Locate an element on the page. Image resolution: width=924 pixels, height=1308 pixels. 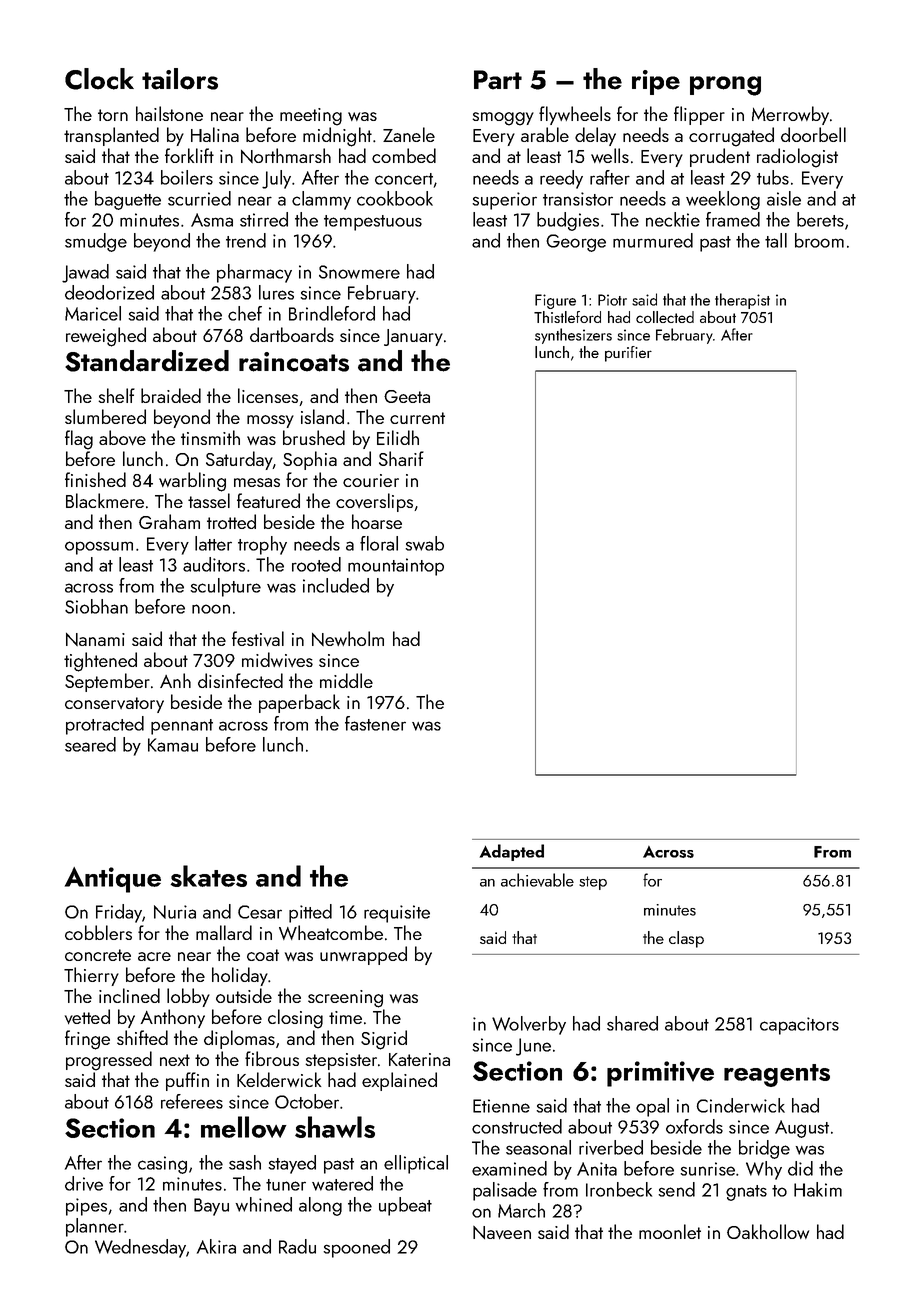
flywheels is located at coordinates (575, 115).
